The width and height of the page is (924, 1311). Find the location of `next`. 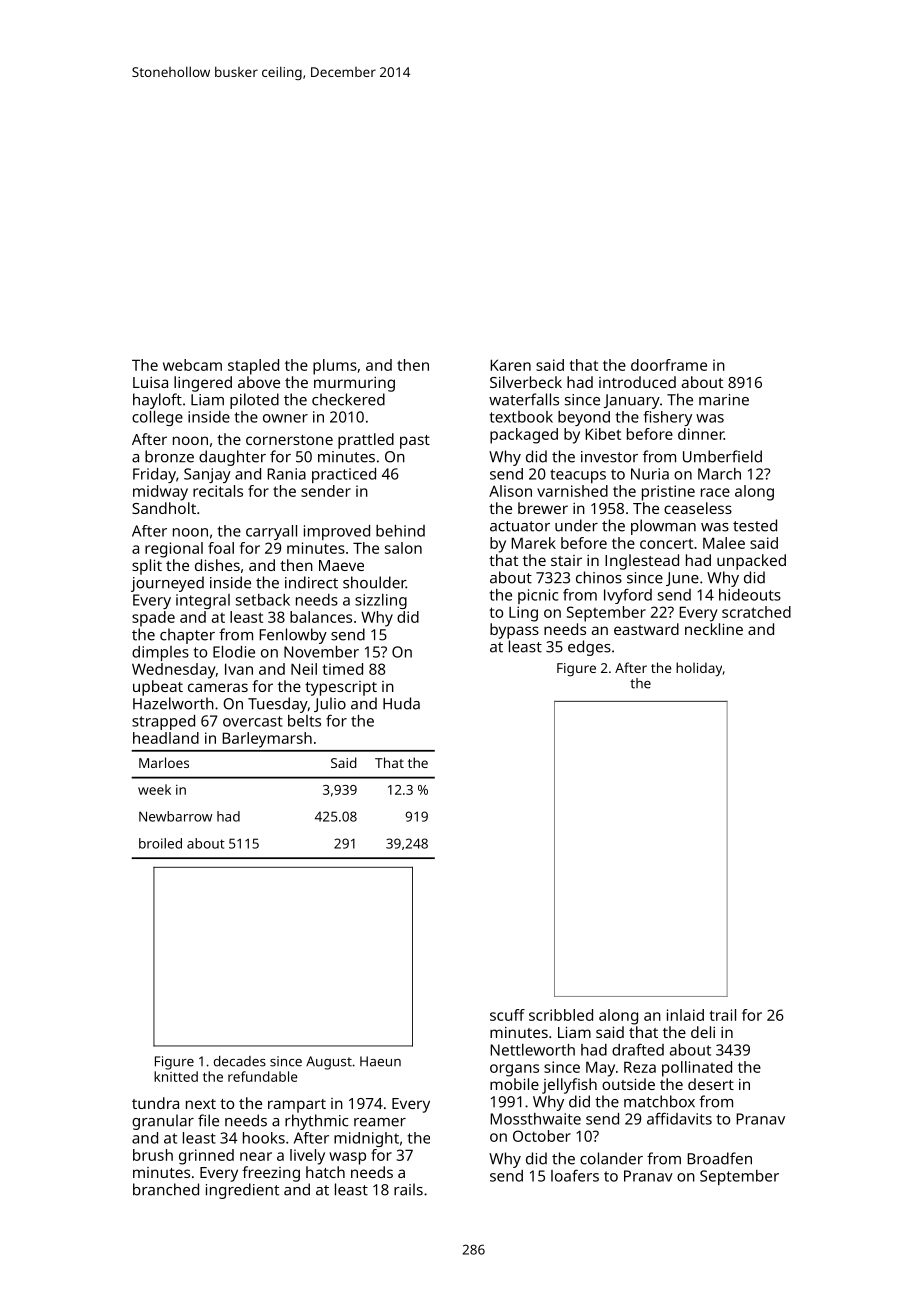

next is located at coordinates (201, 1104).
